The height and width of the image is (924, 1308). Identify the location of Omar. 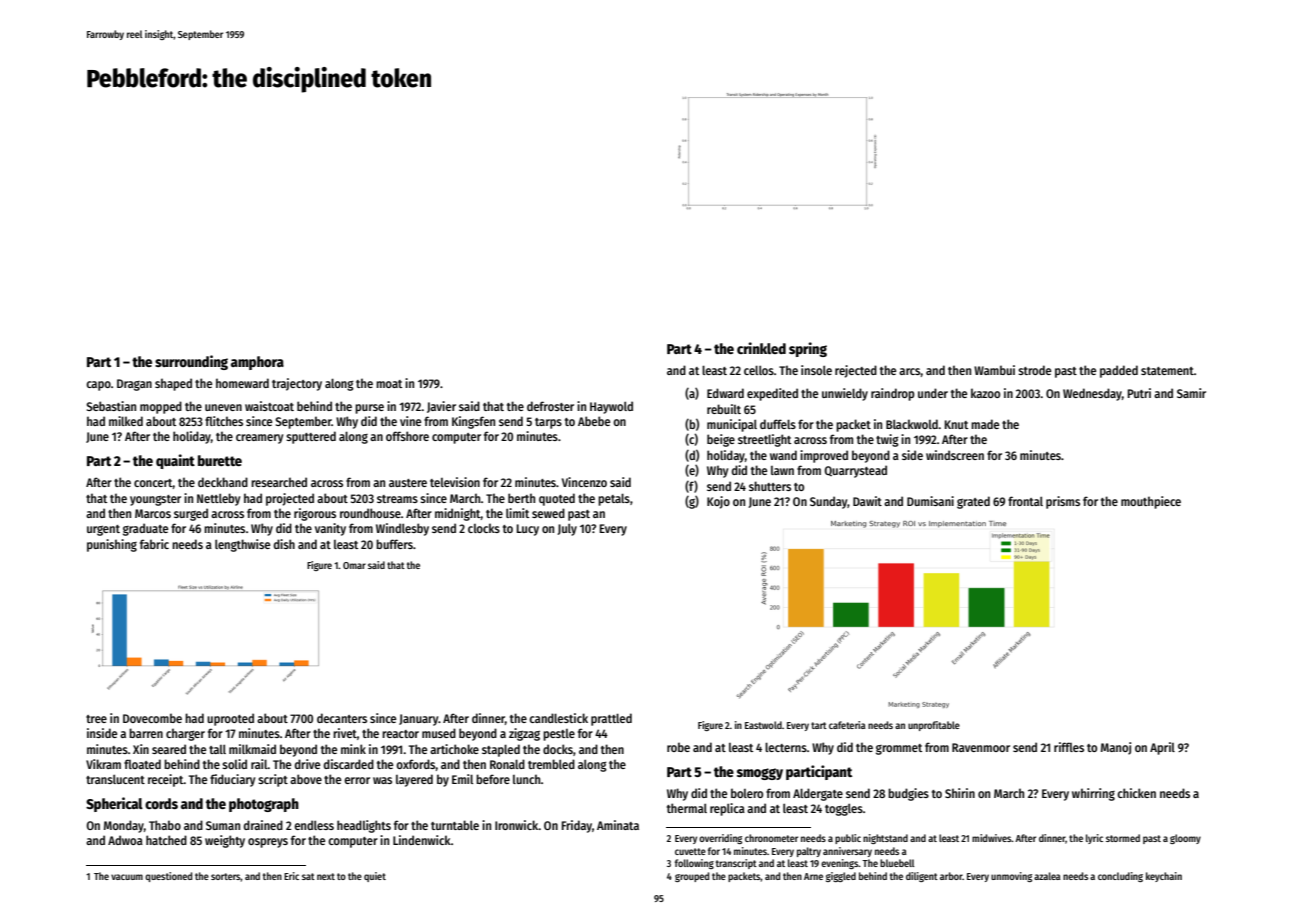
(354, 565).
